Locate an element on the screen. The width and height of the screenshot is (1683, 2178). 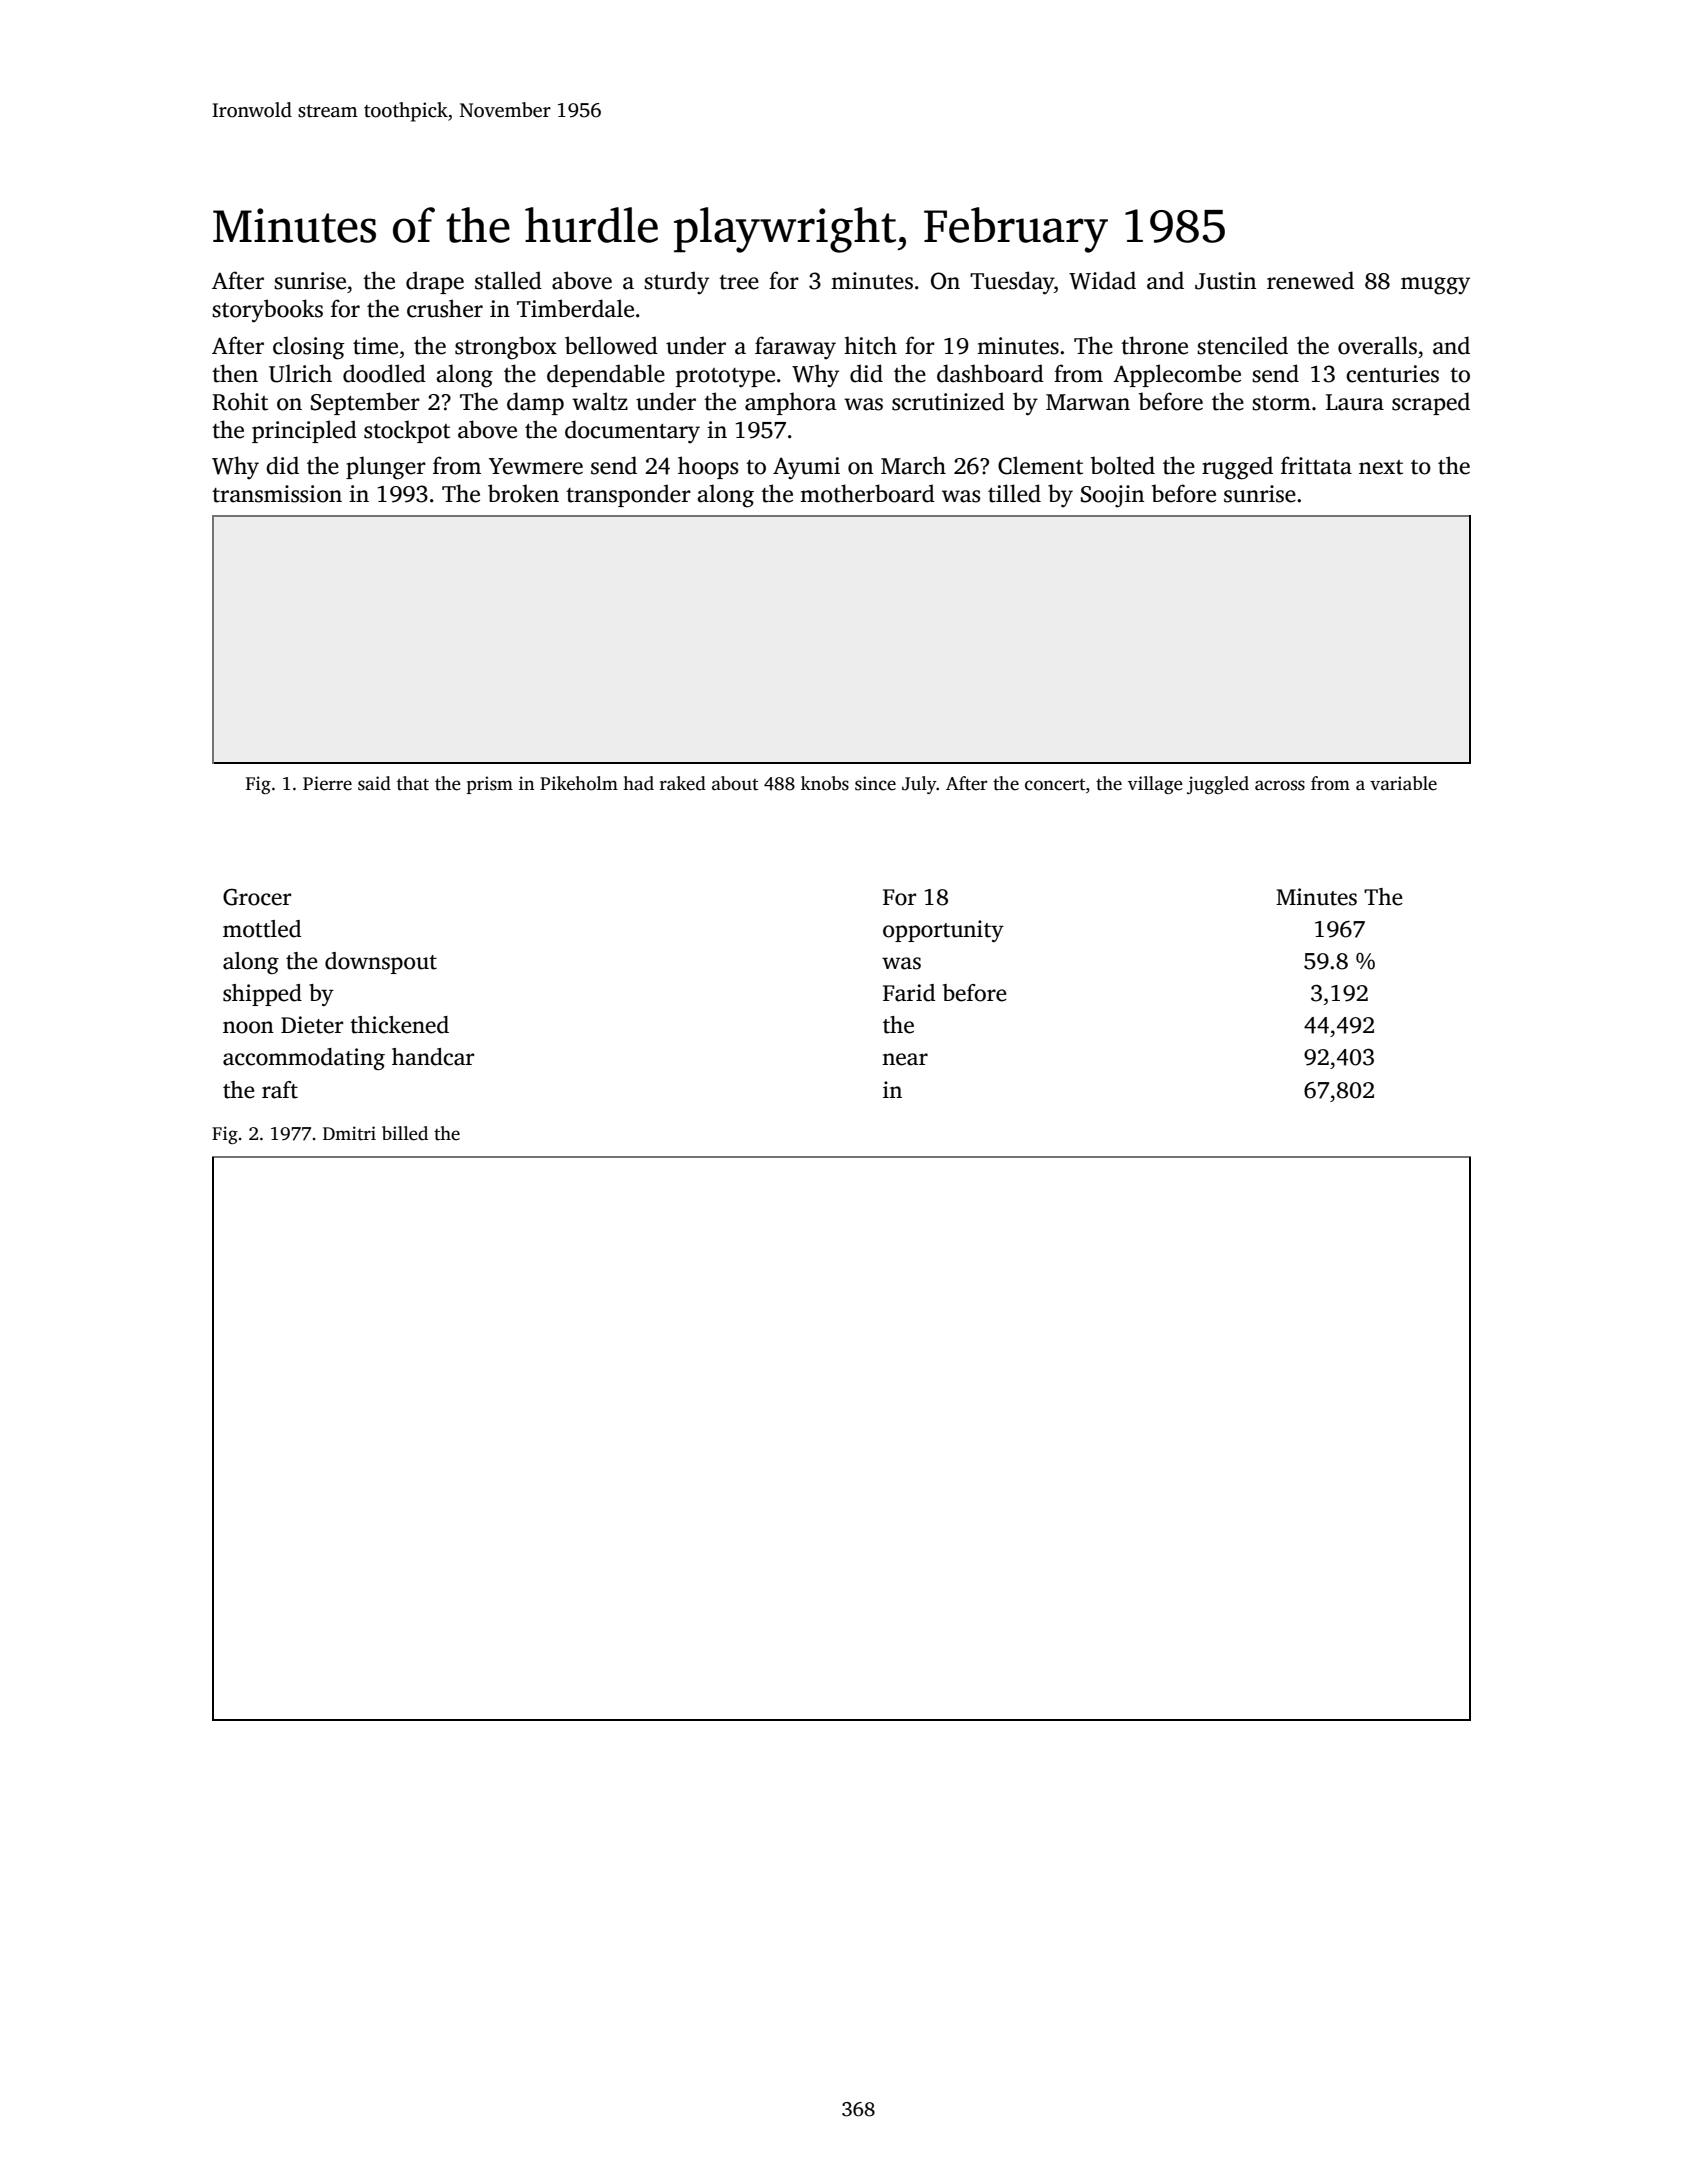
Grocer is located at coordinates (257, 897).
